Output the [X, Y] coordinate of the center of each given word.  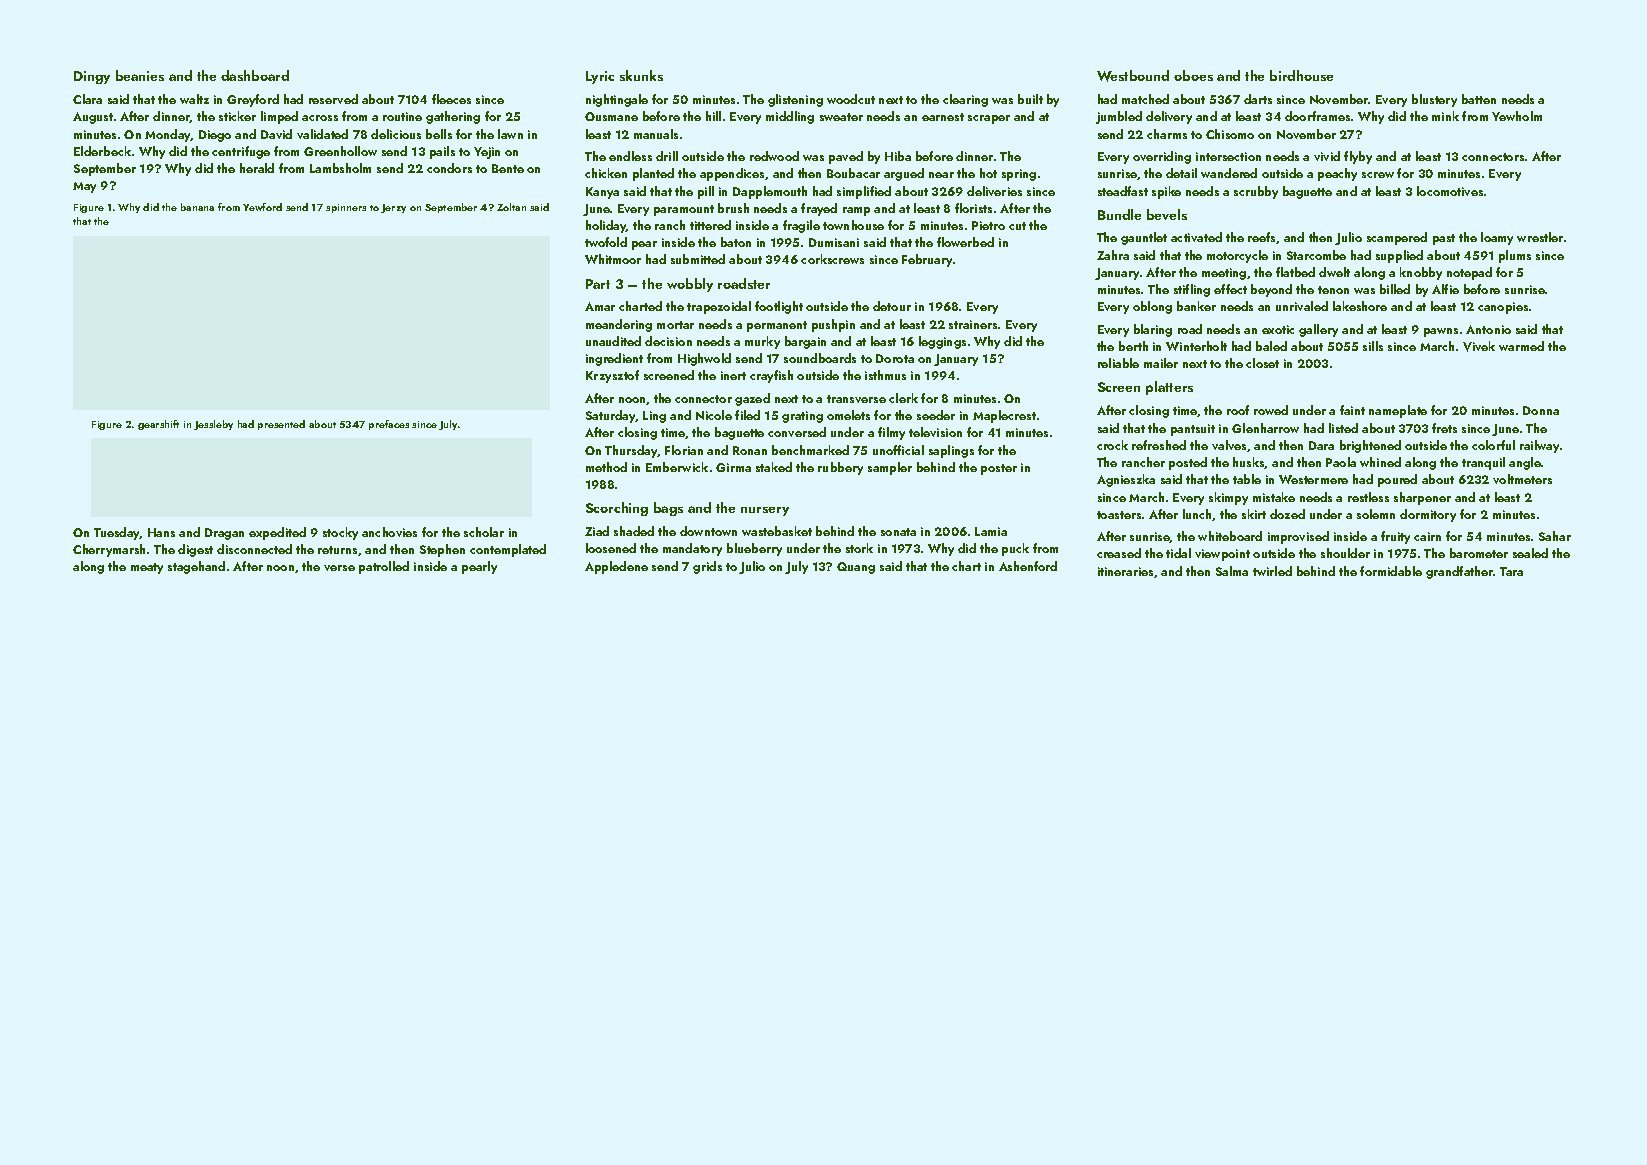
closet [1262, 363]
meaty [147, 568]
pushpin [833, 325]
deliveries [994, 191]
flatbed [1295, 272]
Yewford [262, 207]
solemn [1376, 514]
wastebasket [777, 531]
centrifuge [241, 152]
